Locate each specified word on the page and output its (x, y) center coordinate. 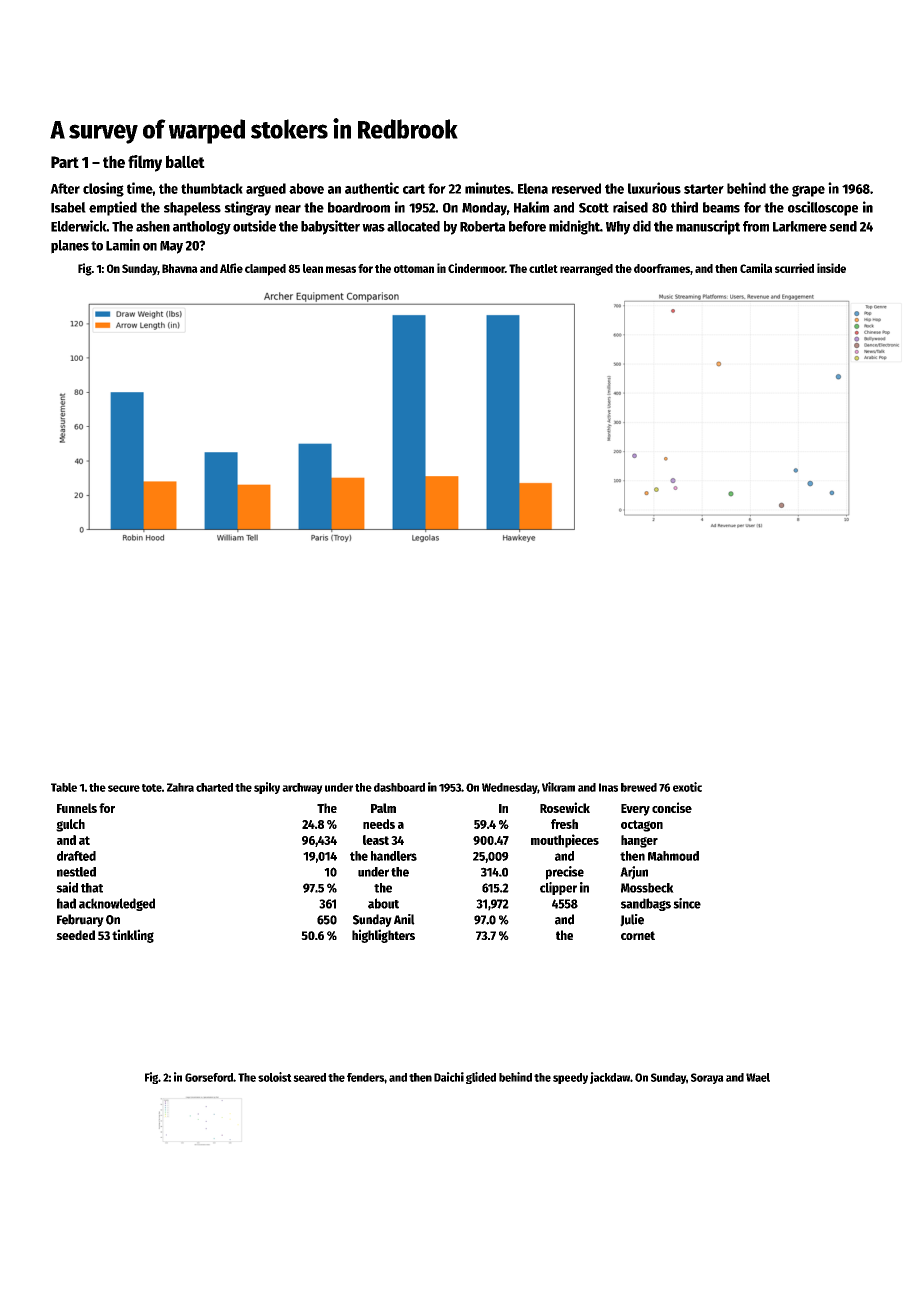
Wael (758, 1077)
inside (831, 268)
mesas (341, 269)
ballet (185, 161)
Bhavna (180, 268)
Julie (632, 920)
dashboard (399, 787)
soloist (275, 1077)
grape (808, 191)
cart (414, 189)
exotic (687, 787)
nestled (76, 872)
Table (64, 787)
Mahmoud (673, 856)
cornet (638, 935)
